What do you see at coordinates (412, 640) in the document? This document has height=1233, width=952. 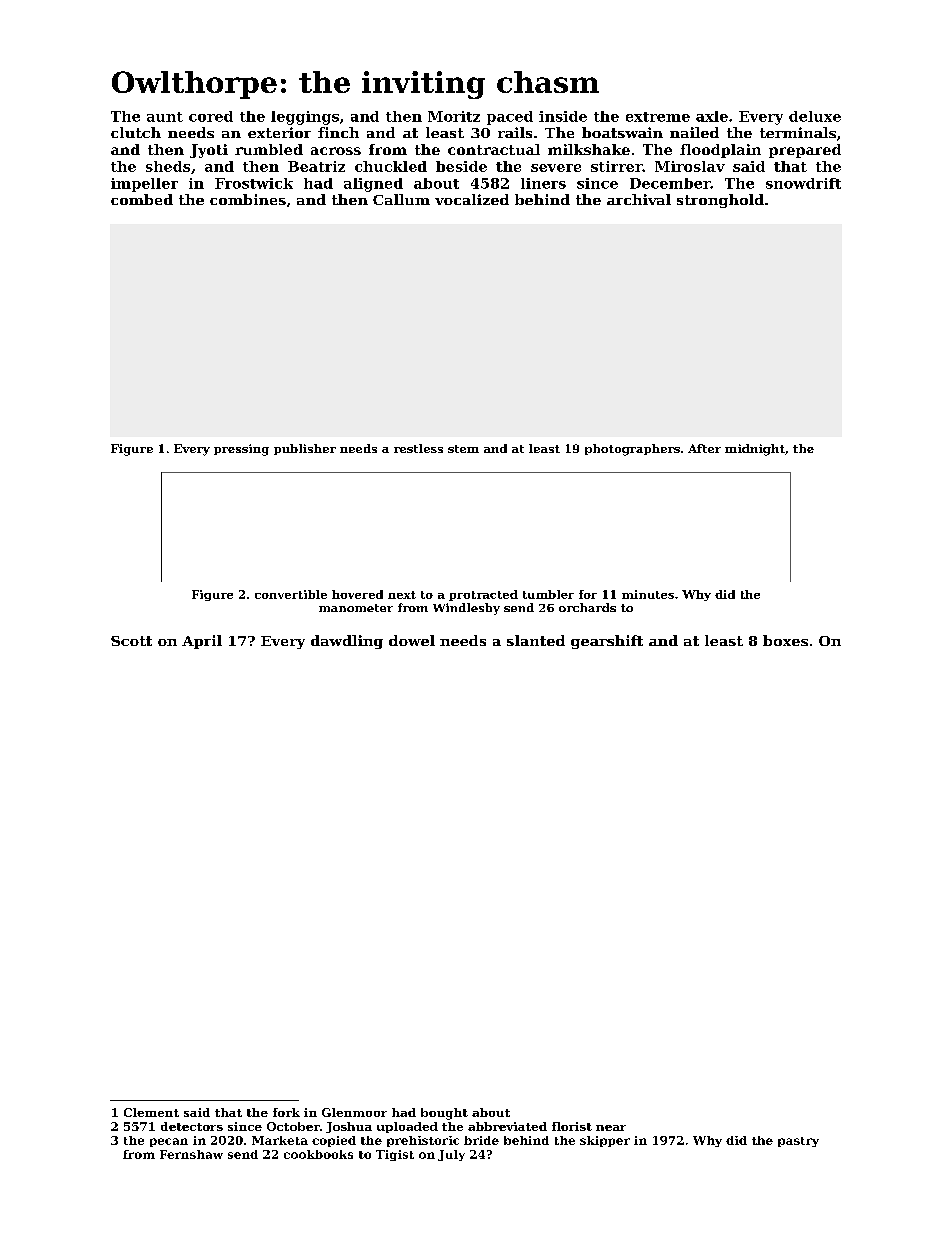 I see `dowel` at bounding box center [412, 640].
